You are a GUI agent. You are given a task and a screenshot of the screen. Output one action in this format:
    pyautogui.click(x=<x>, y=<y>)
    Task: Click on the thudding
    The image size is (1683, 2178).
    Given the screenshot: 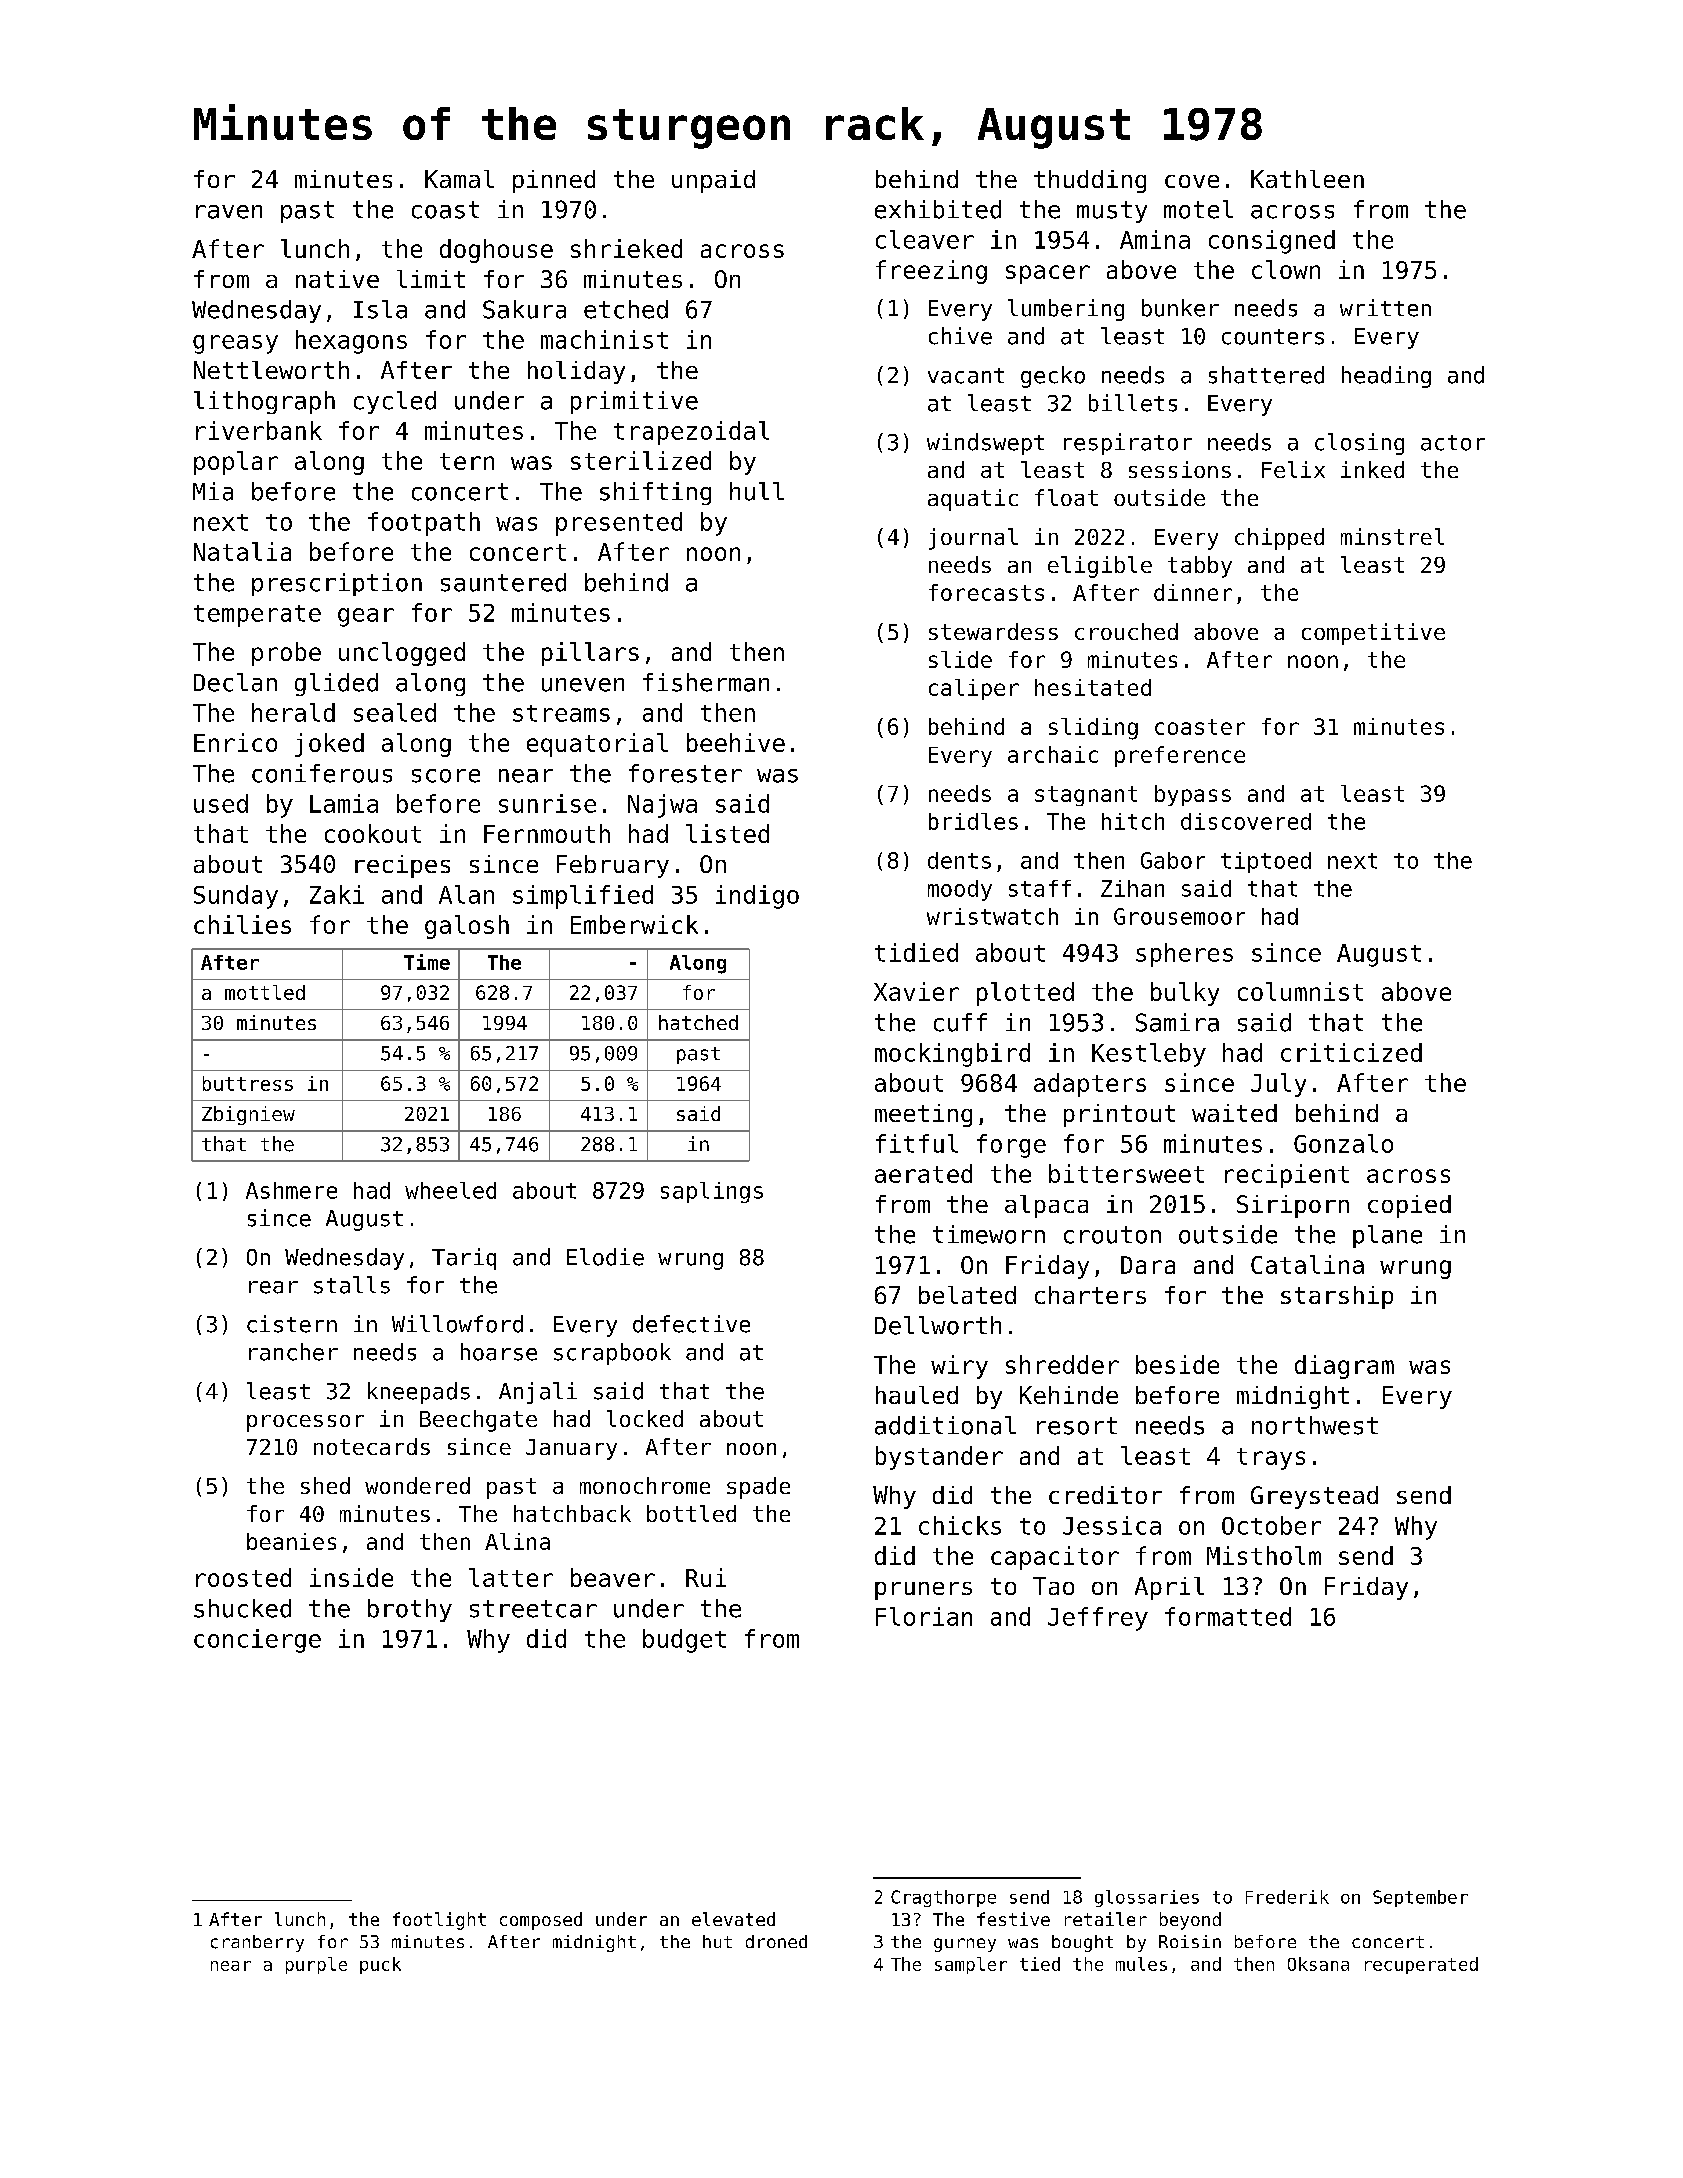 What is the action you would take?
    pyautogui.click(x=1090, y=181)
